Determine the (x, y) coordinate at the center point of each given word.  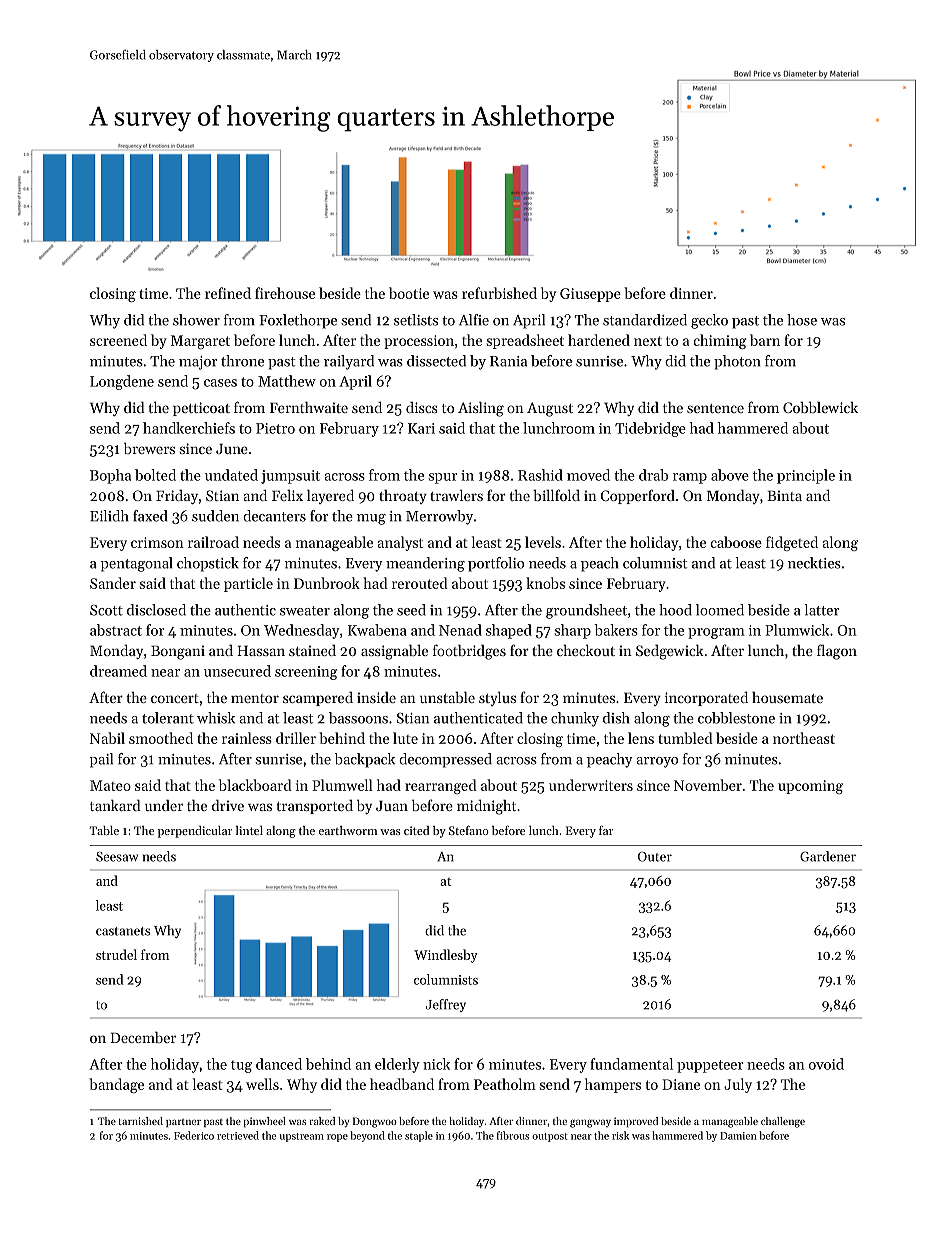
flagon (837, 652)
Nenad (460, 630)
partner (183, 1123)
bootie (409, 293)
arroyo (657, 762)
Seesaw (117, 856)
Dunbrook (327, 583)
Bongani (178, 652)
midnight (486, 807)
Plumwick (797, 630)
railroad (213, 542)
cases (220, 383)
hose (802, 320)
